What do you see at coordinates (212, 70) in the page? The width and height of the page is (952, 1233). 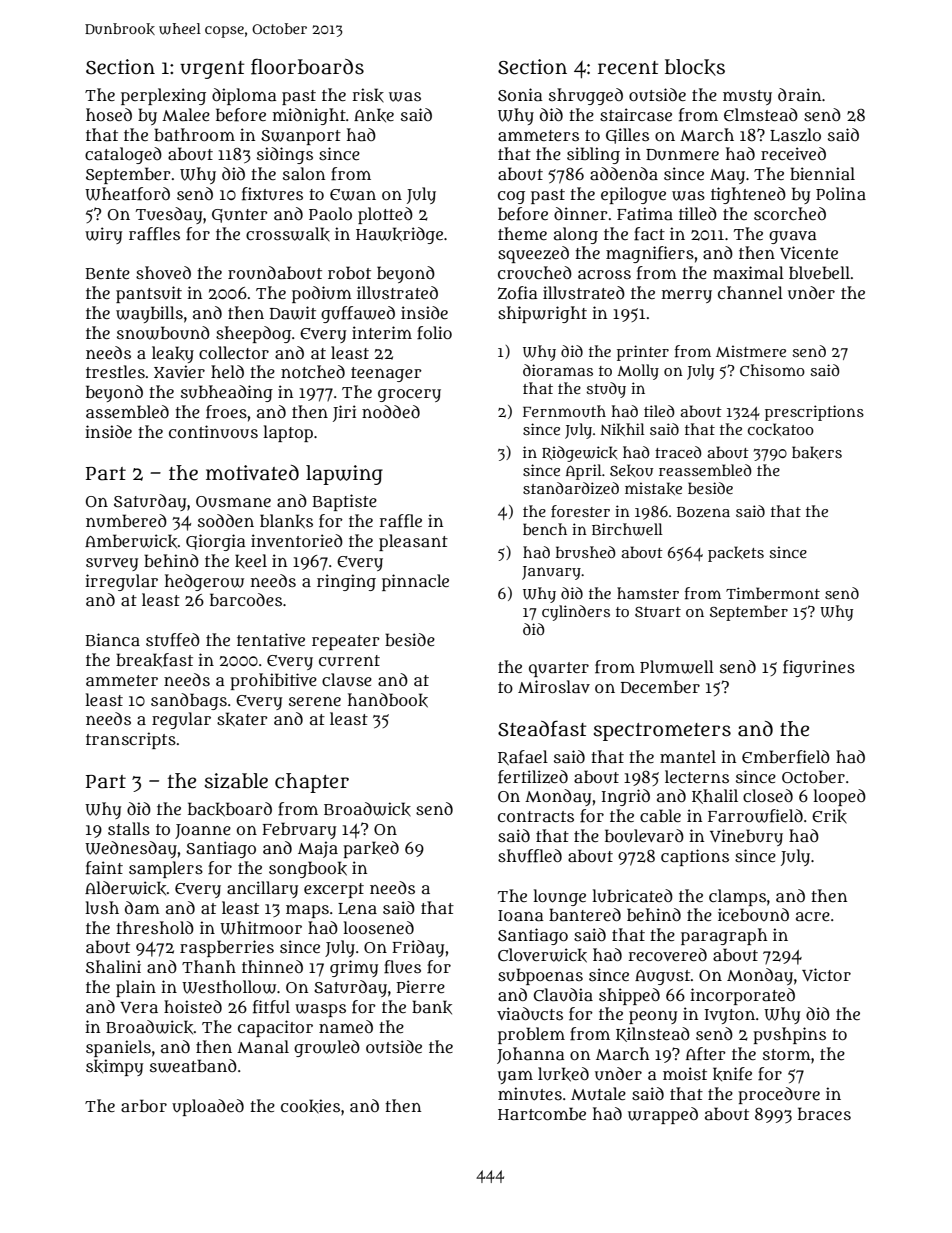 I see `urgent` at bounding box center [212, 70].
